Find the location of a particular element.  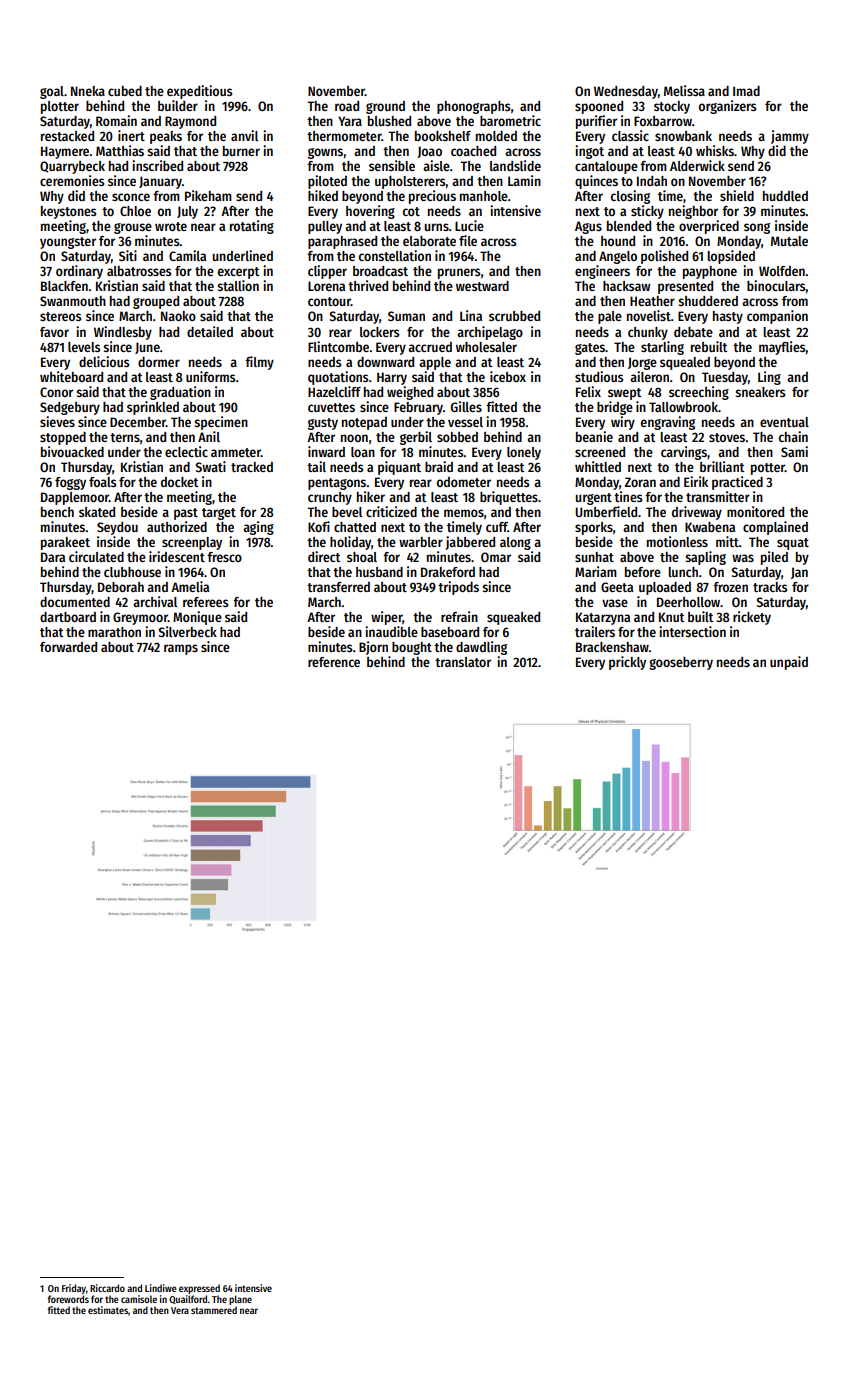

gowns is located at coordinates (325, 153).
